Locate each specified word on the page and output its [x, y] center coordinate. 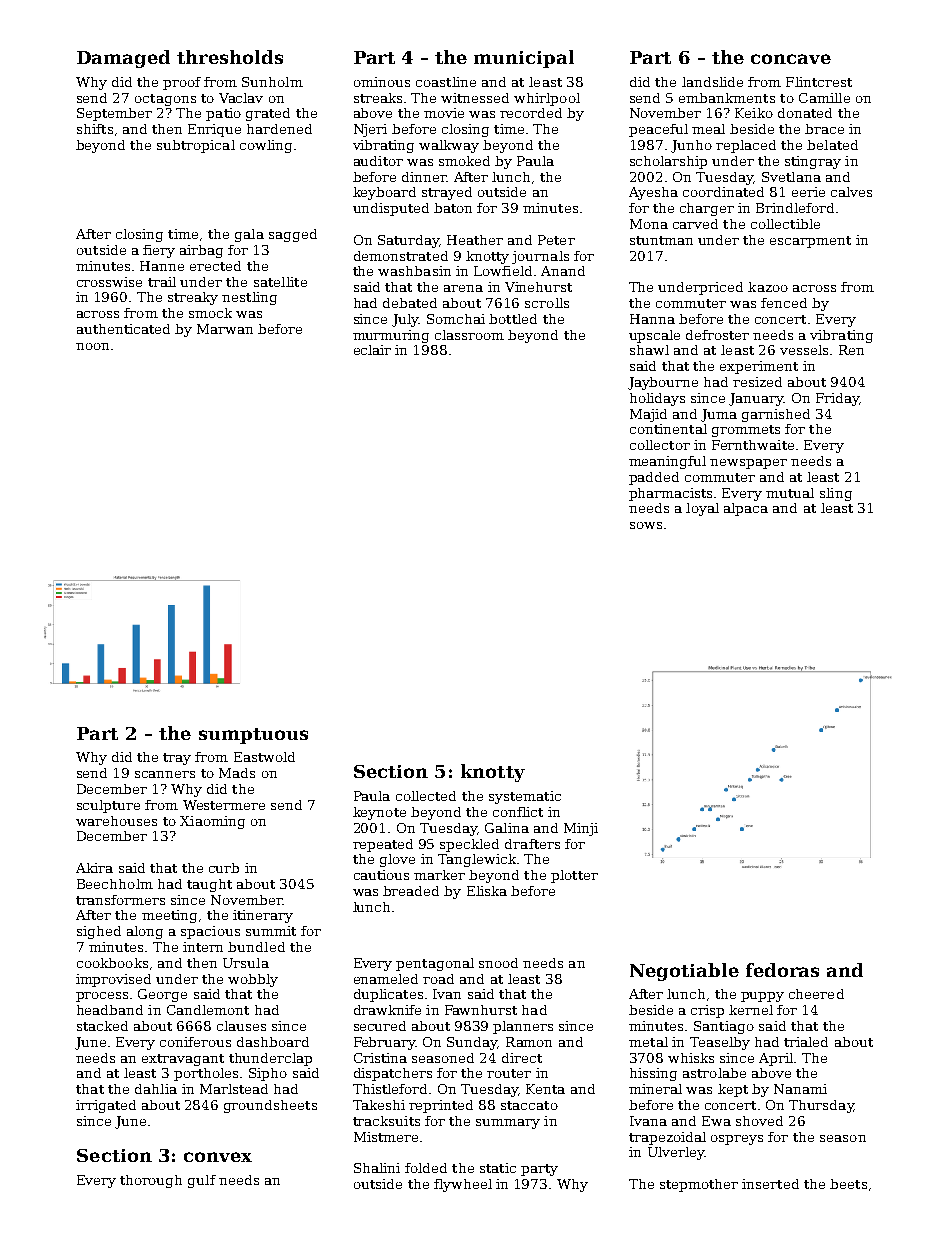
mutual [790, 493]
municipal [524, 59]
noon [92, 346]
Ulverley [676, 1153]
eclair [372, 350]
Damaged [123, 59]
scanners [165, 774]
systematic [525, 797]
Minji [581, 829]
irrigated [106, 1106]
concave [791, 59]
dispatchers [393, 1074]
